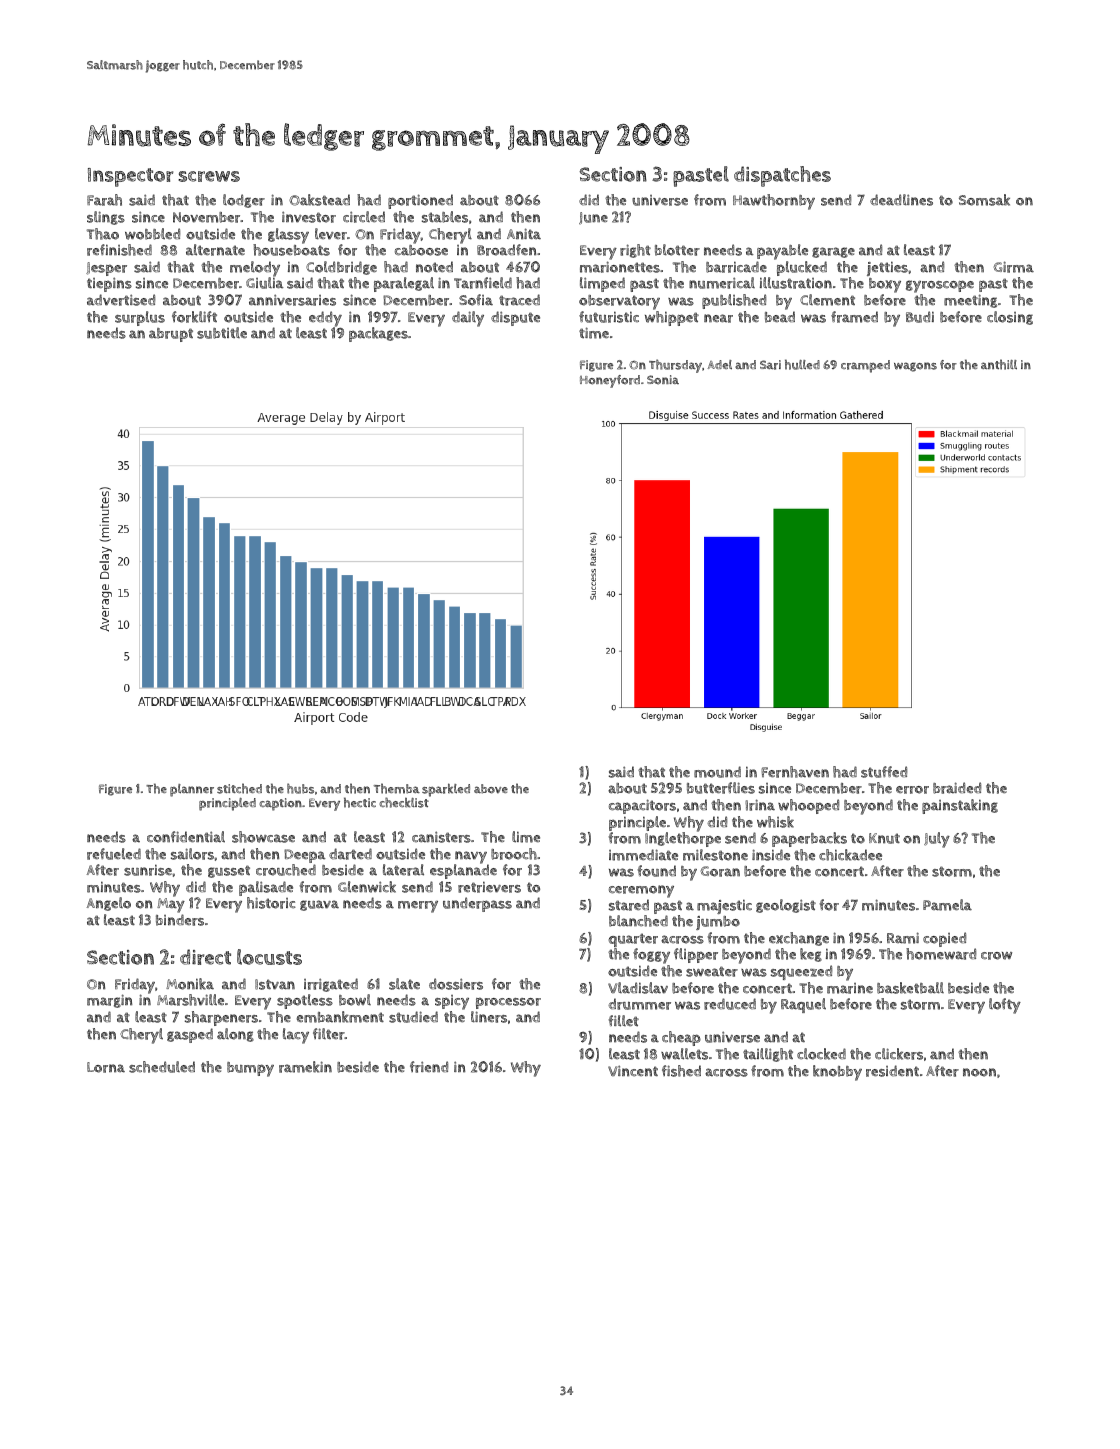 This screenshot has height=1449, width=1120. What do you see at coordinates (802, 364) in the screenshot?
I see `hulled` at bounding box center [802, 364].
